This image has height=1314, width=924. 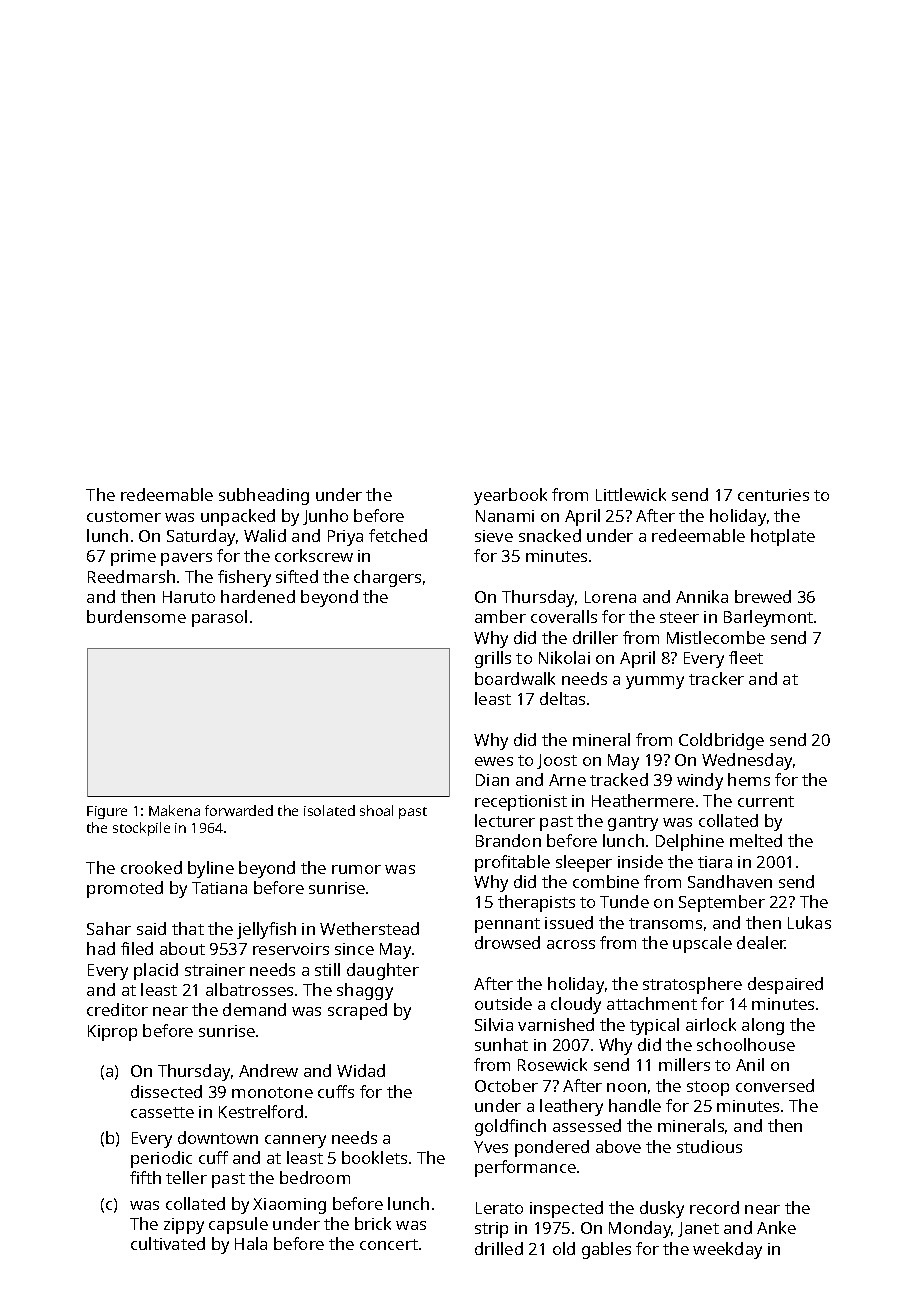 I want to click on Anke, so click(x=776, y=1227).
